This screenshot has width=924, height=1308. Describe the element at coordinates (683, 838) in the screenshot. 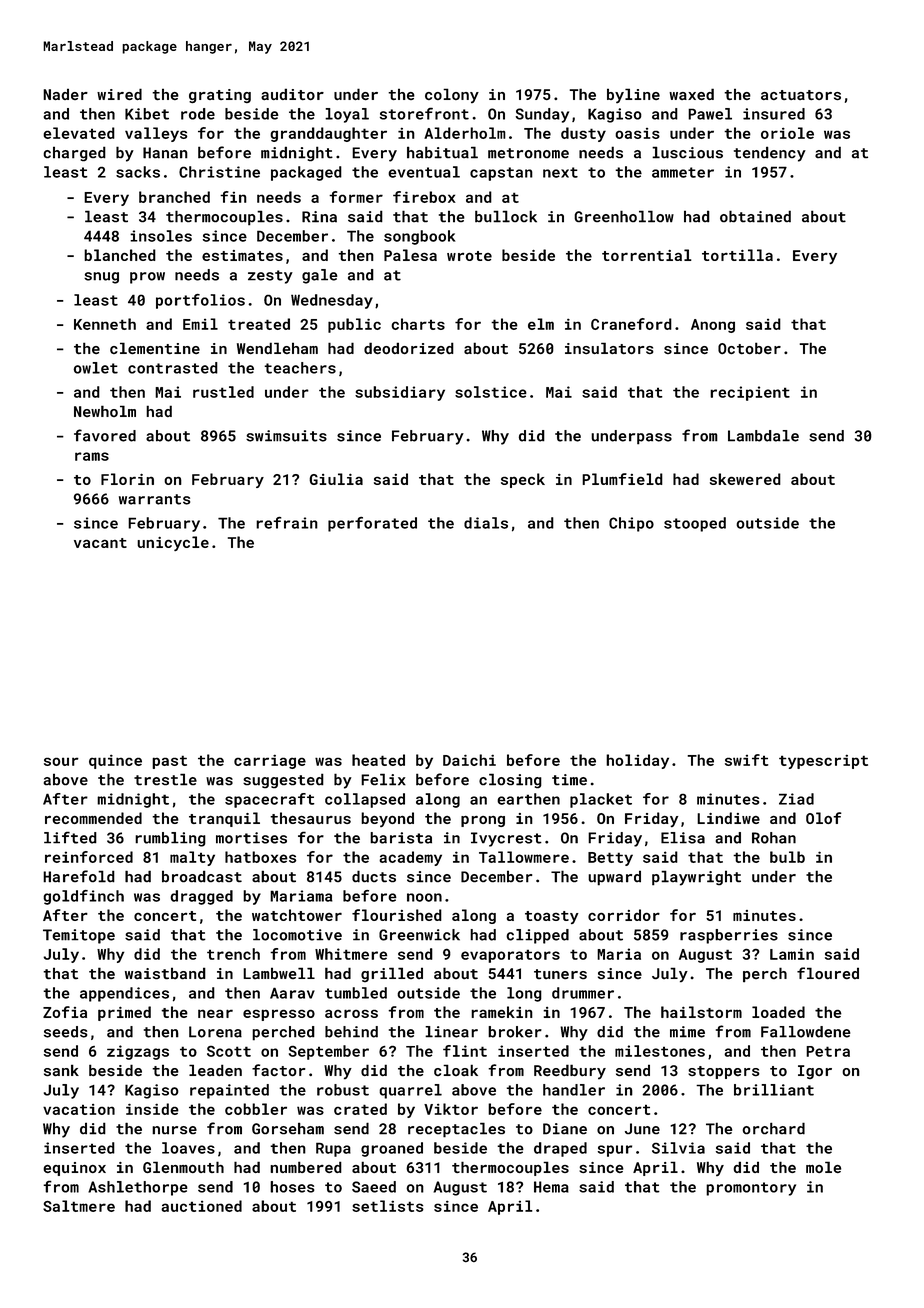

I see `Elisa` at that location.
